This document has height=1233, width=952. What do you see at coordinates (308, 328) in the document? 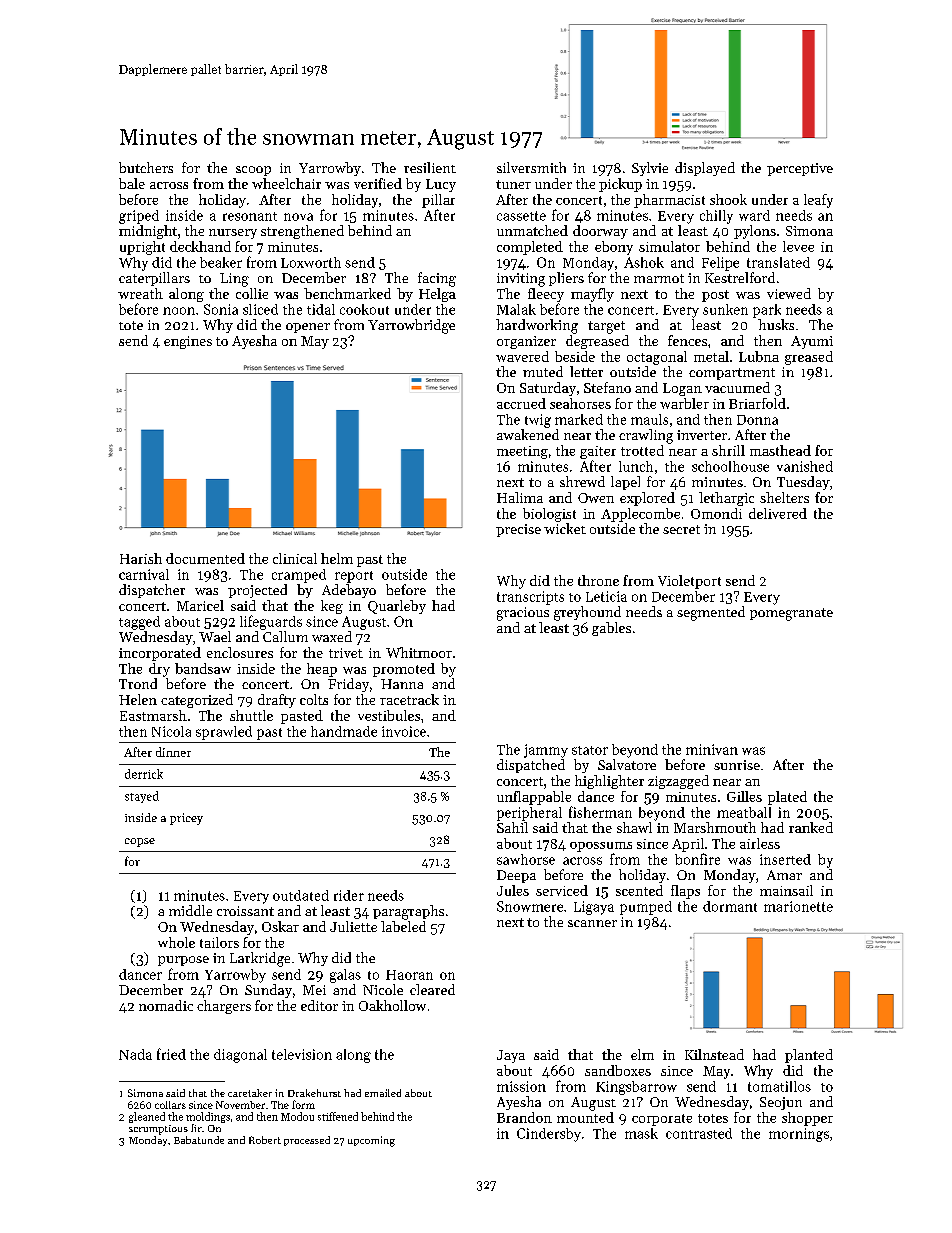
I see `opener` at bounding box center [308, 328].
